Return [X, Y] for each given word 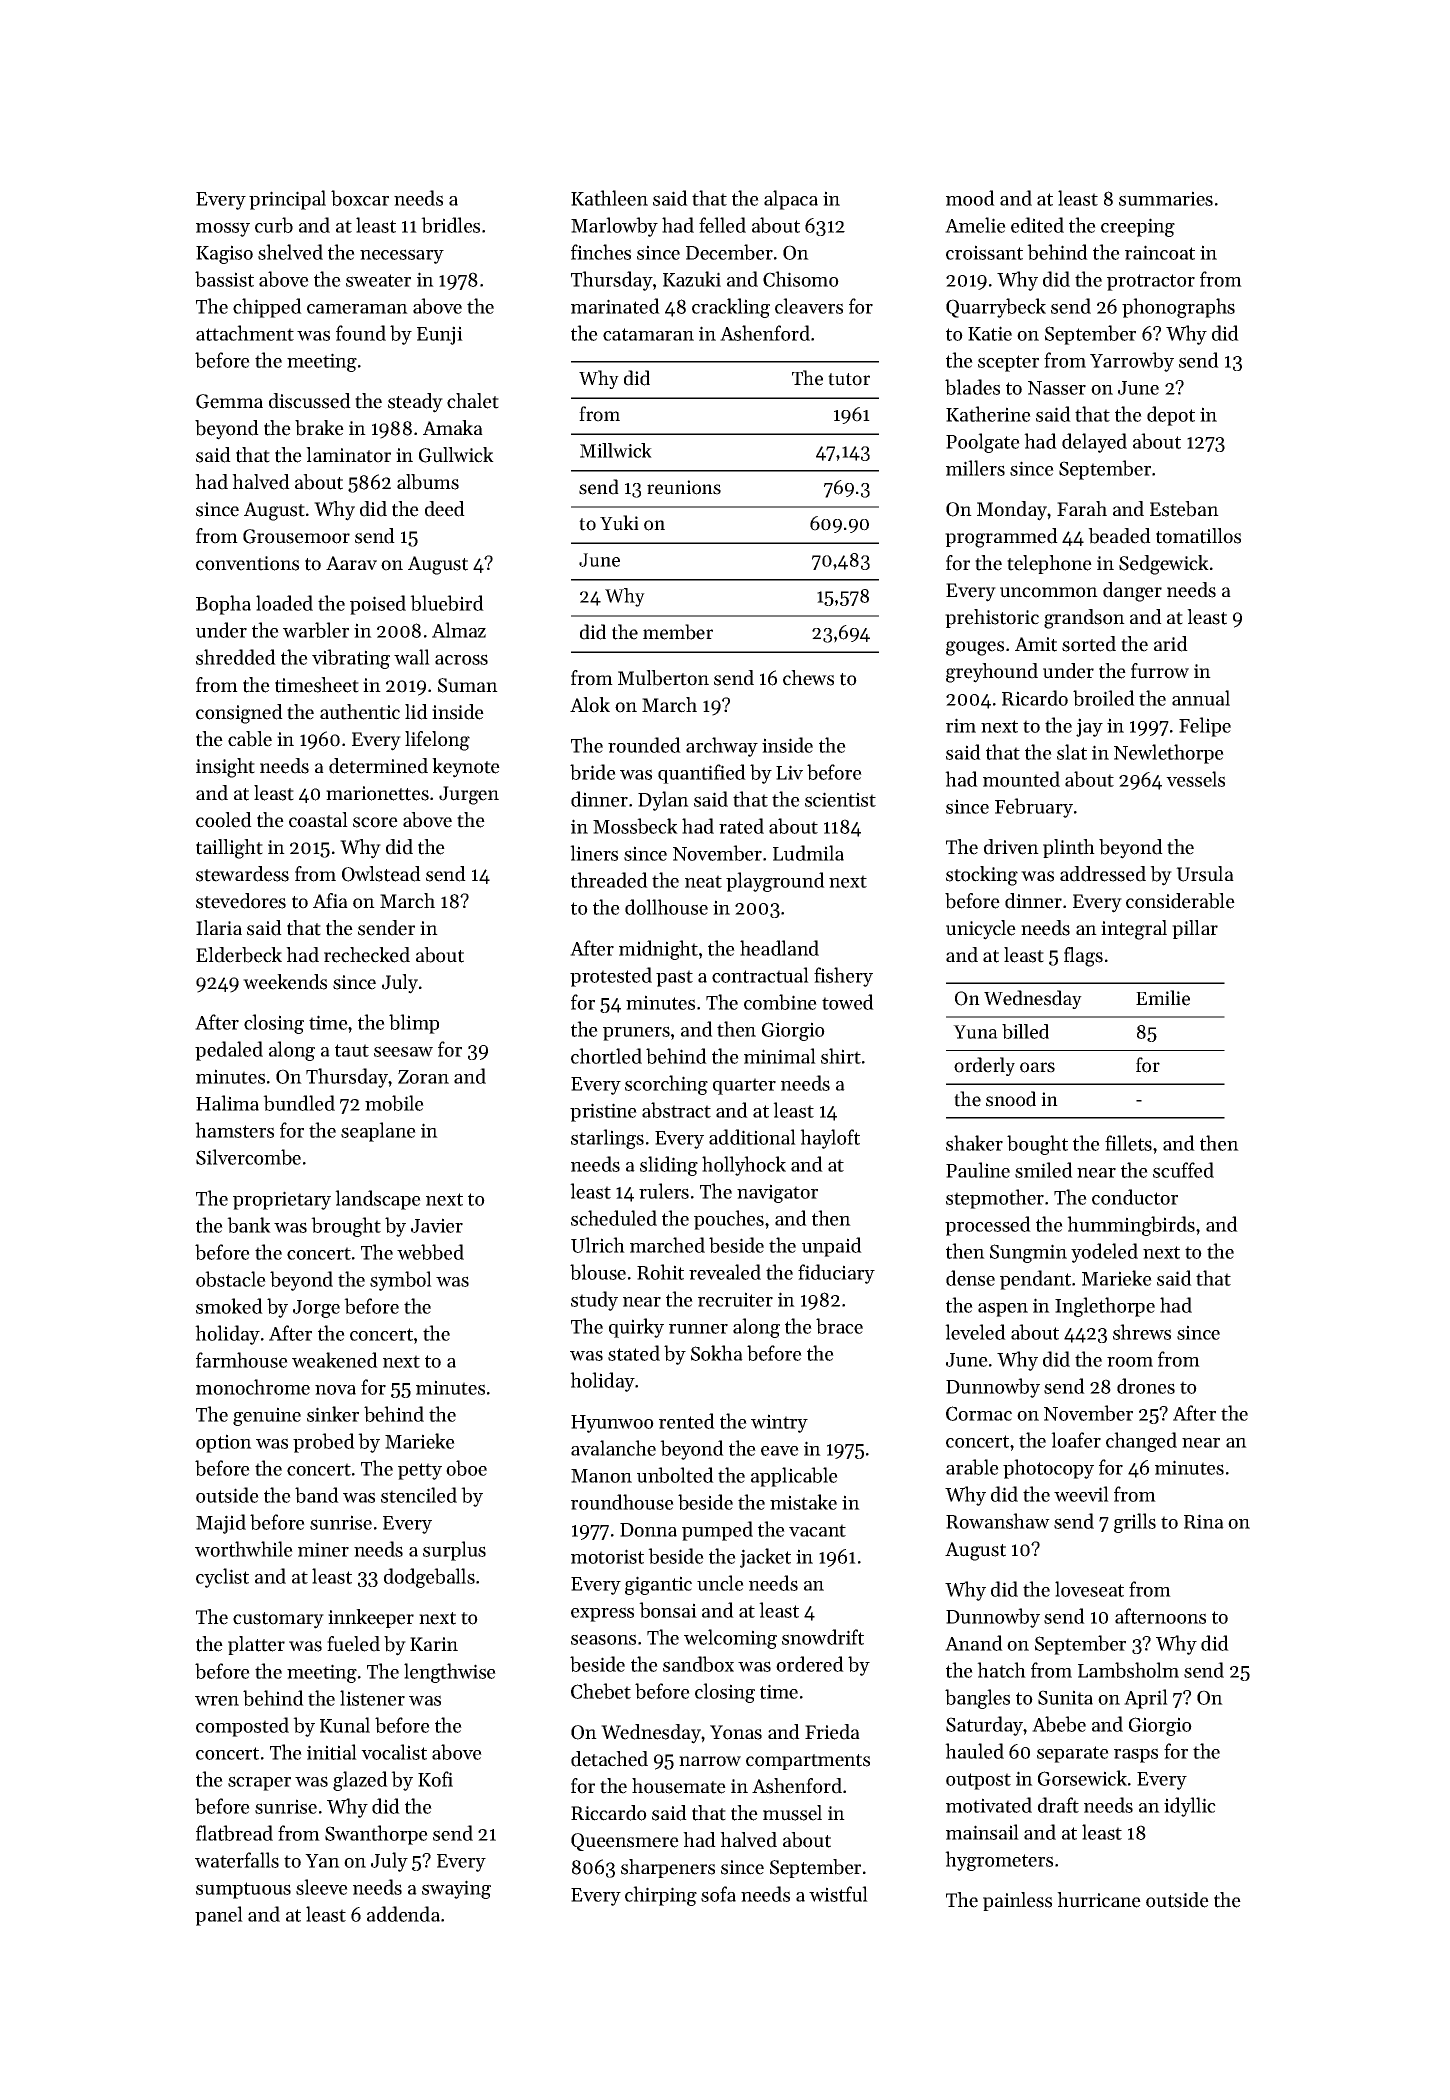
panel [219, 1916]
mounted [1021, 779]
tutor [849, 379]
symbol [401, 1281]
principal [287, 200]
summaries [1166, 198]
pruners [636, 1033]
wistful [838, 1894]
